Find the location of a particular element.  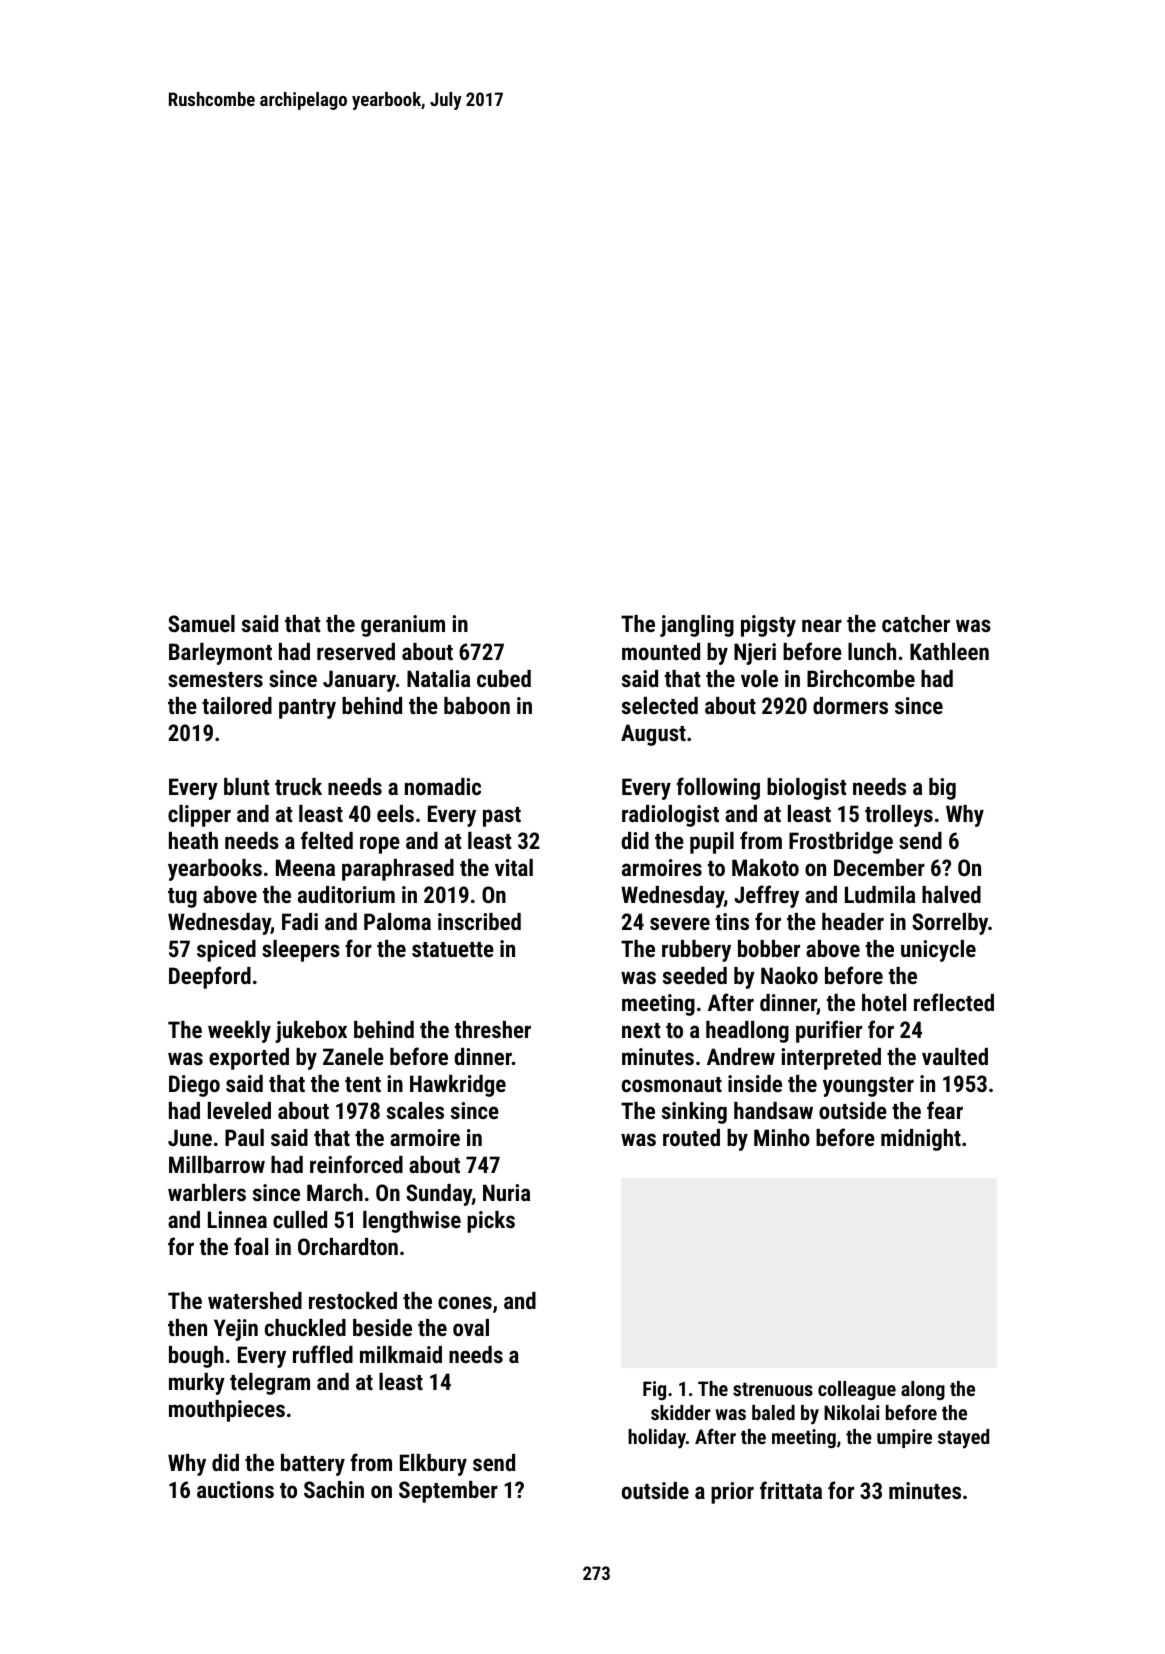

December is located at coordinates (879, 867).
